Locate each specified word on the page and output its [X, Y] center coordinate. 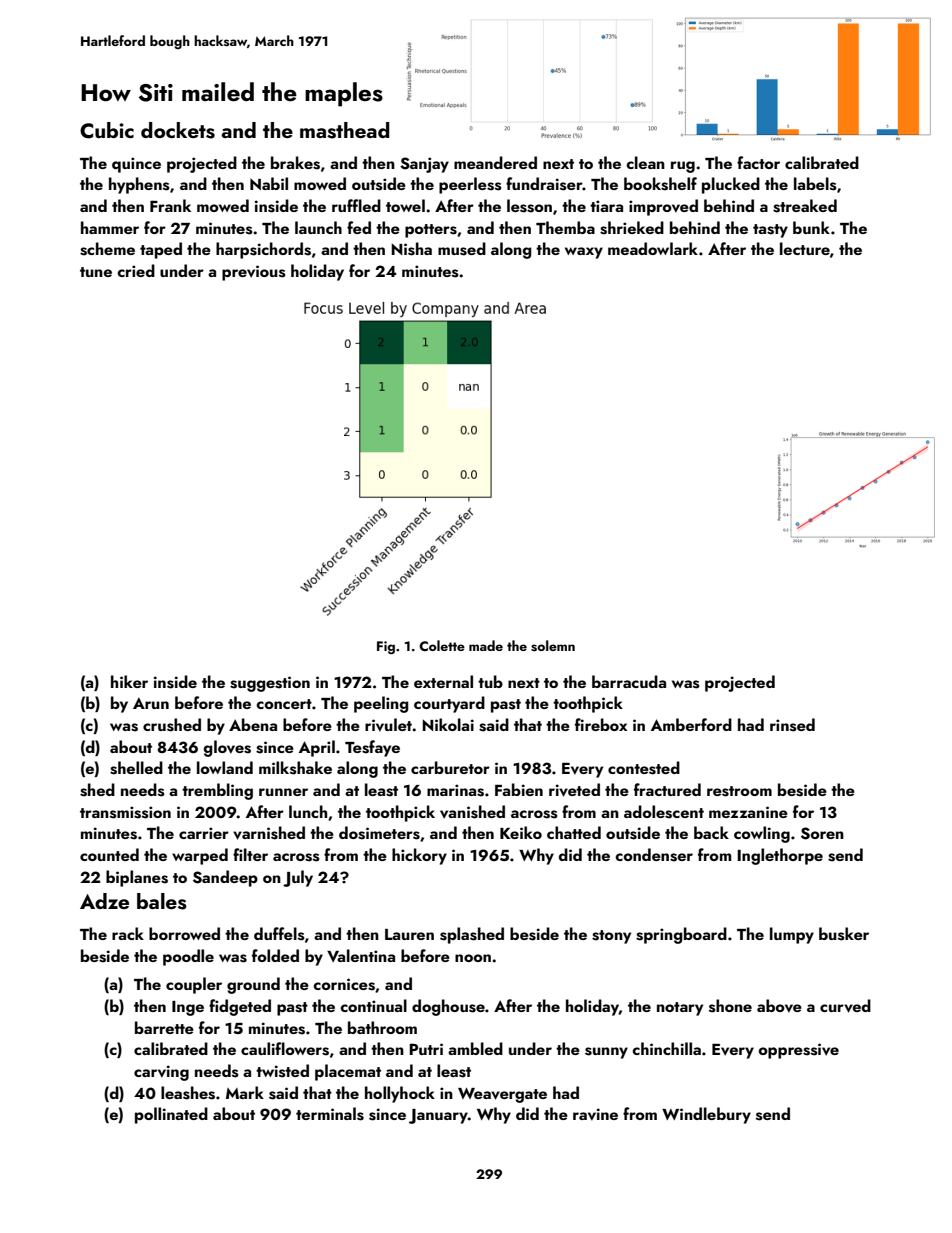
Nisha [411, 249]
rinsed [792, 725]
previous [254, 273]
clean [645, 162]
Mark [245, 1092]
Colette [442, 645]
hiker [129, 681]
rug [683, 167]
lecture [805, 248]
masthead [345, 130]
